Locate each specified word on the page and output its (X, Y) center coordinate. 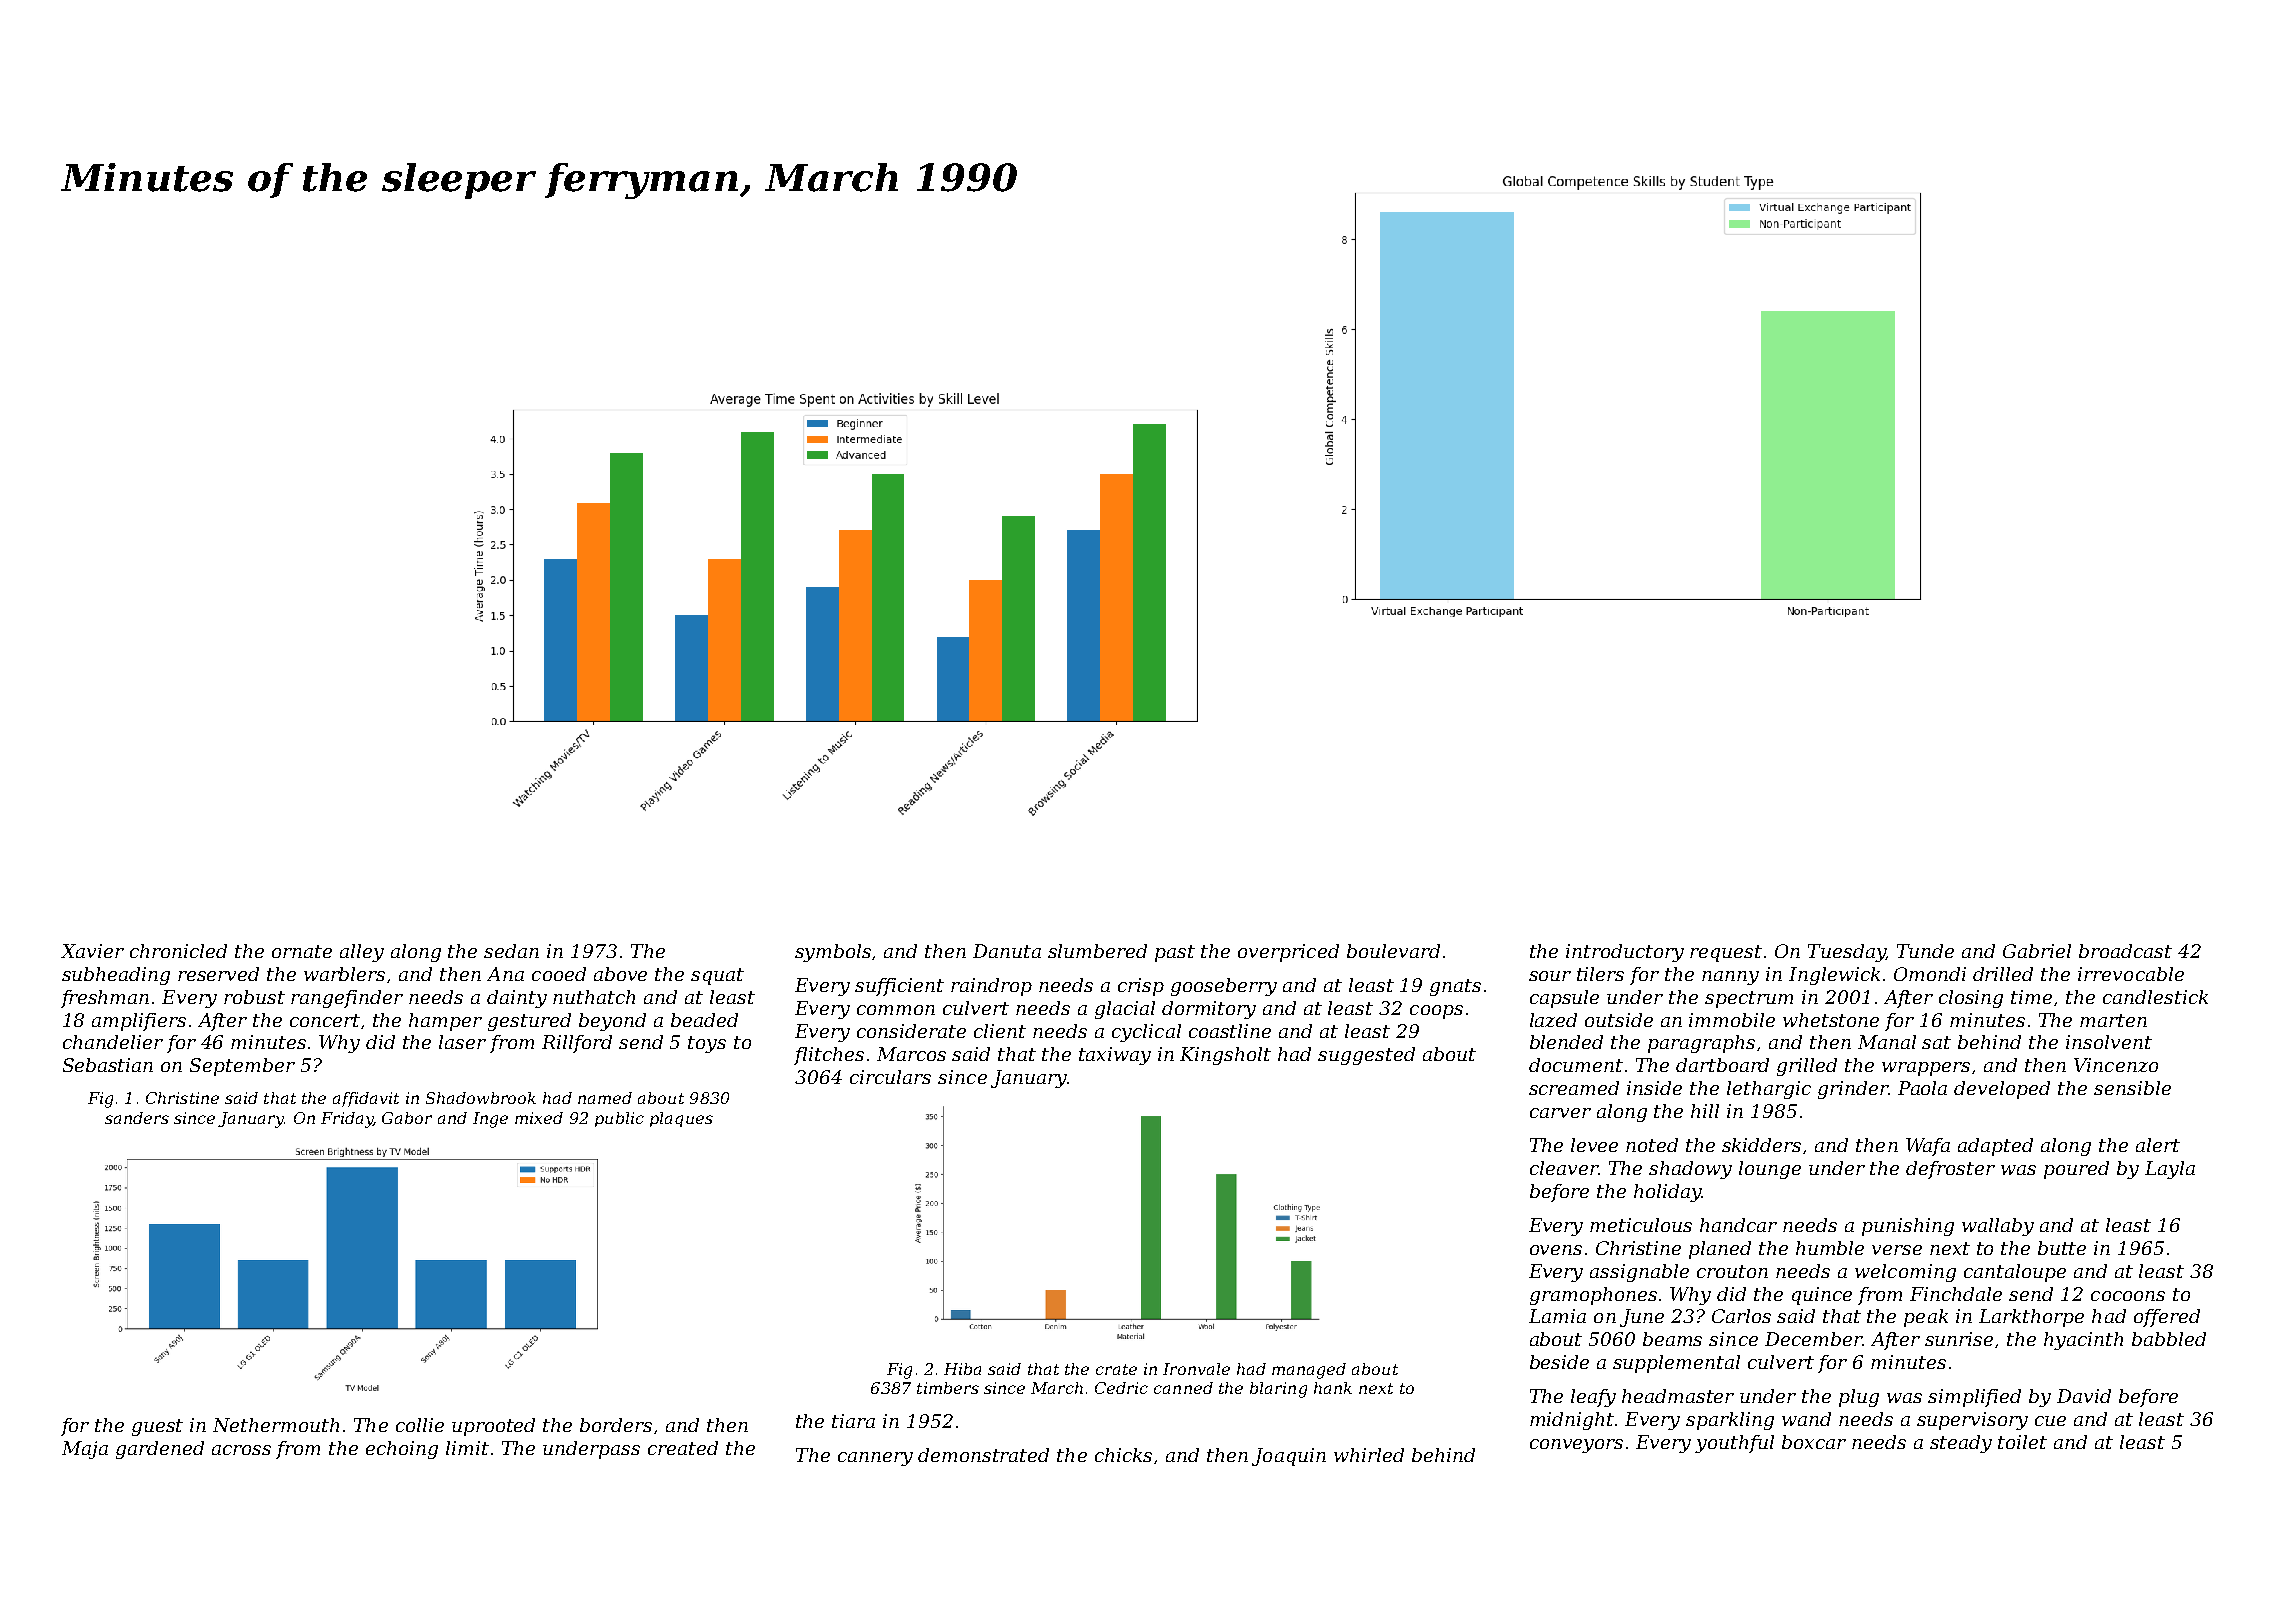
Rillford (577, 1044)
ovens (1556, 1250)
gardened (160, 1450)
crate (1116, 1369)
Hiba (962, 1369)
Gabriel (2037, 951)
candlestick (2155, 997)
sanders (137, 1118)
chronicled (178, 951)
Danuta (1007, 951)
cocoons (2128, 1296)
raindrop (991, 987)
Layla (2170, 1170)
